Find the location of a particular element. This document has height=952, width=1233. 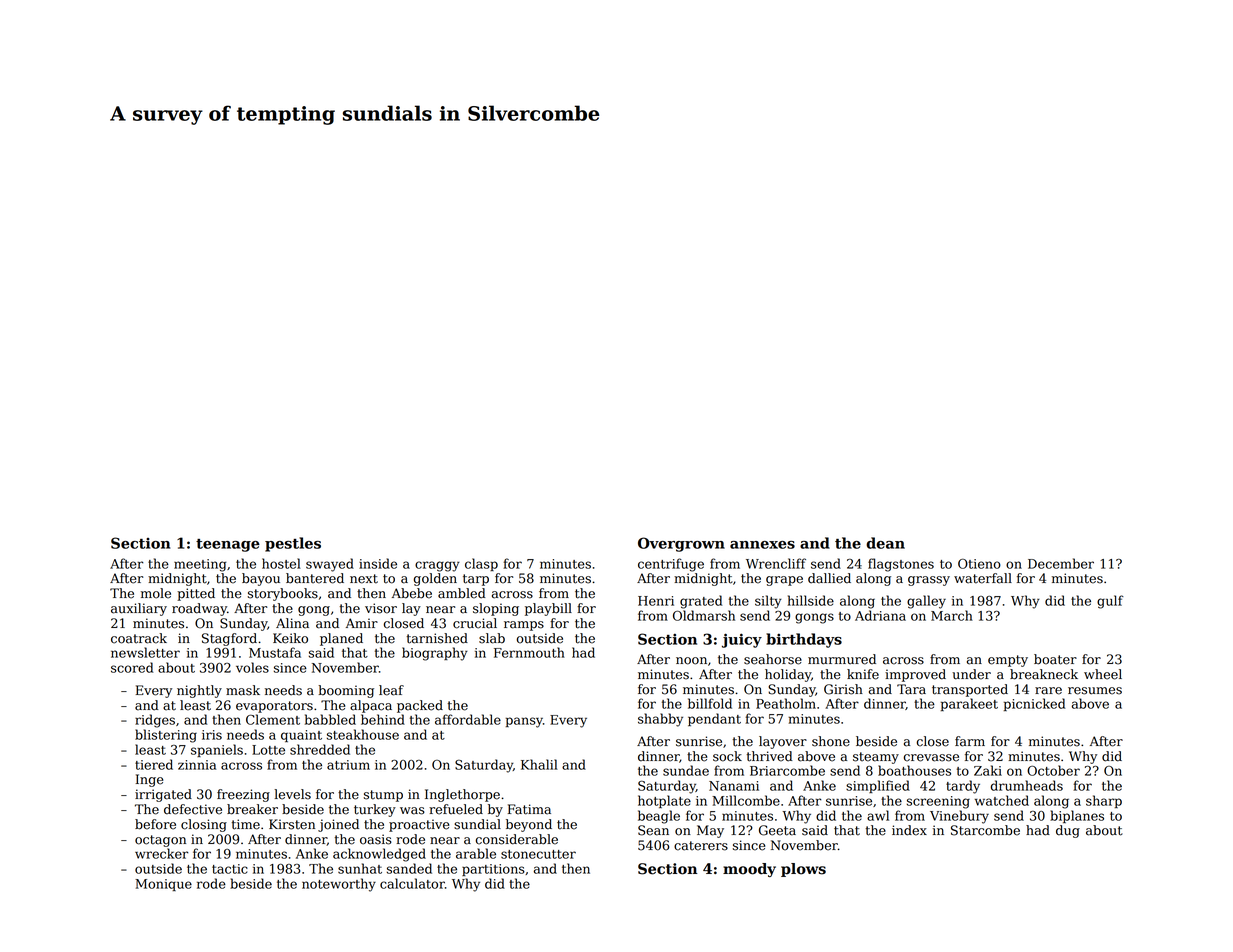

pestles is located at coordinates (293, 544).
